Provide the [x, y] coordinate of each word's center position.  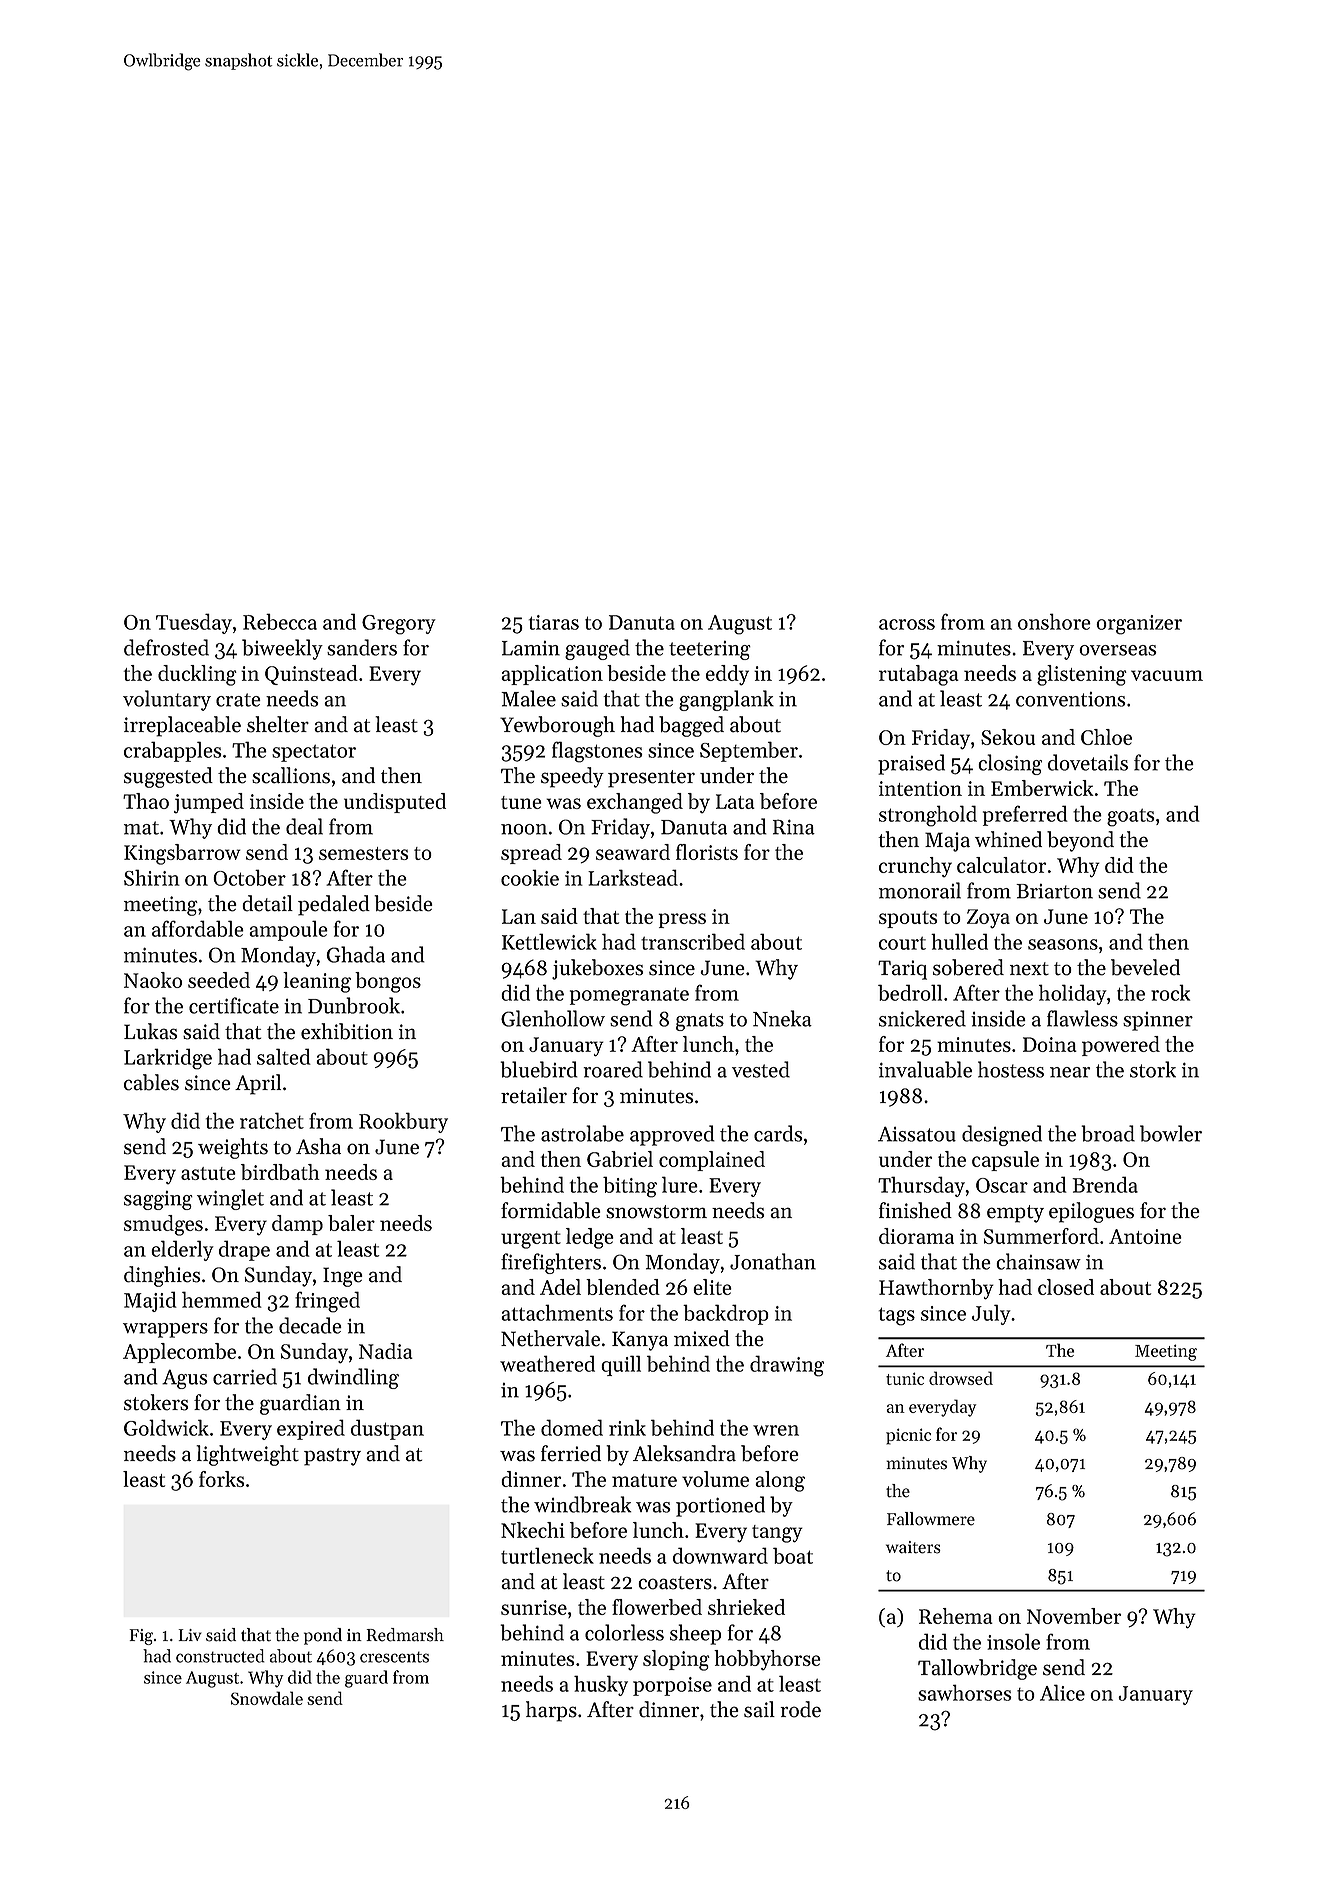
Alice [1062, 1692]
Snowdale [267, 1698]
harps [551, 1711]
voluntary [167, 700]
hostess [1011, 1069]
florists [707, 852]
